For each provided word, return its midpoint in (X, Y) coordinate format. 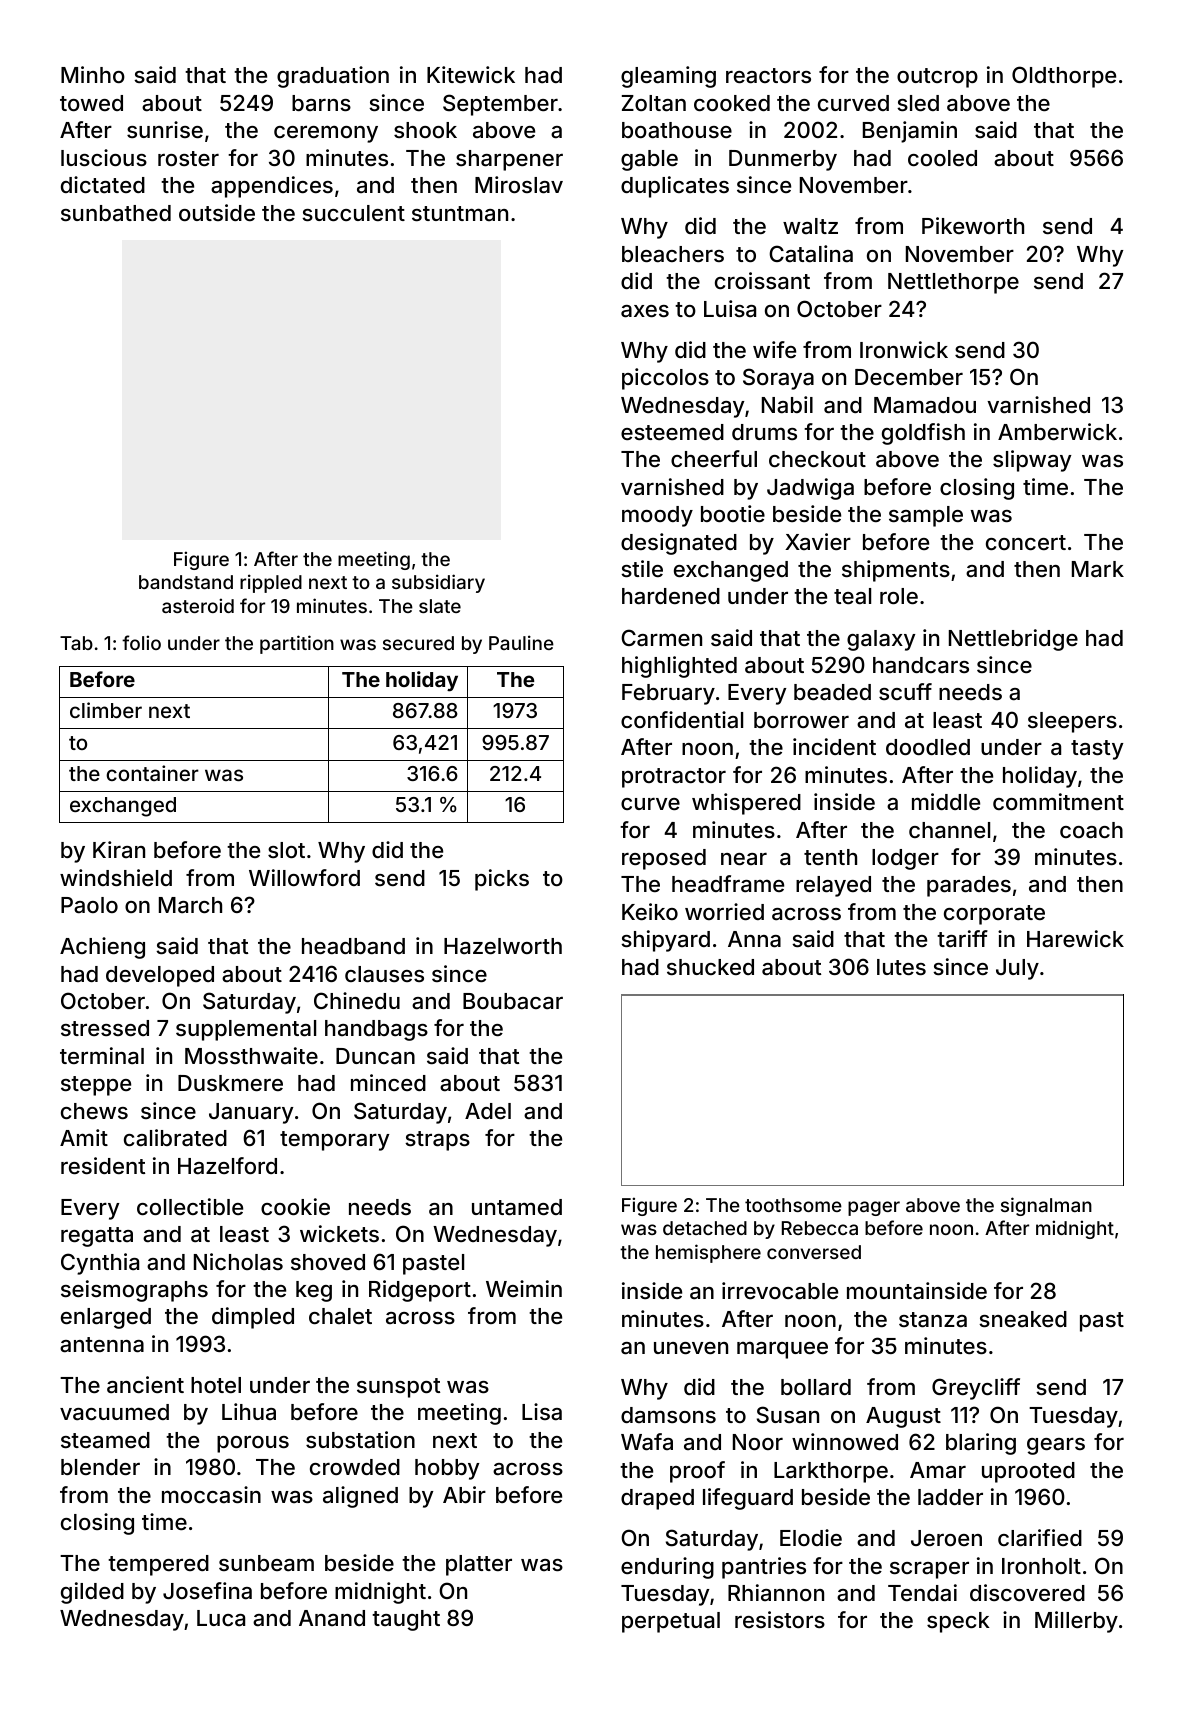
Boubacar (513, 1001)
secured (418, 643)
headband (353, 946)
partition (297, 644)
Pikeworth (973, 225)
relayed (833, 886)
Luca (221, 1618)
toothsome (793, 1205)
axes (645, 311)
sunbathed (116, 213)
